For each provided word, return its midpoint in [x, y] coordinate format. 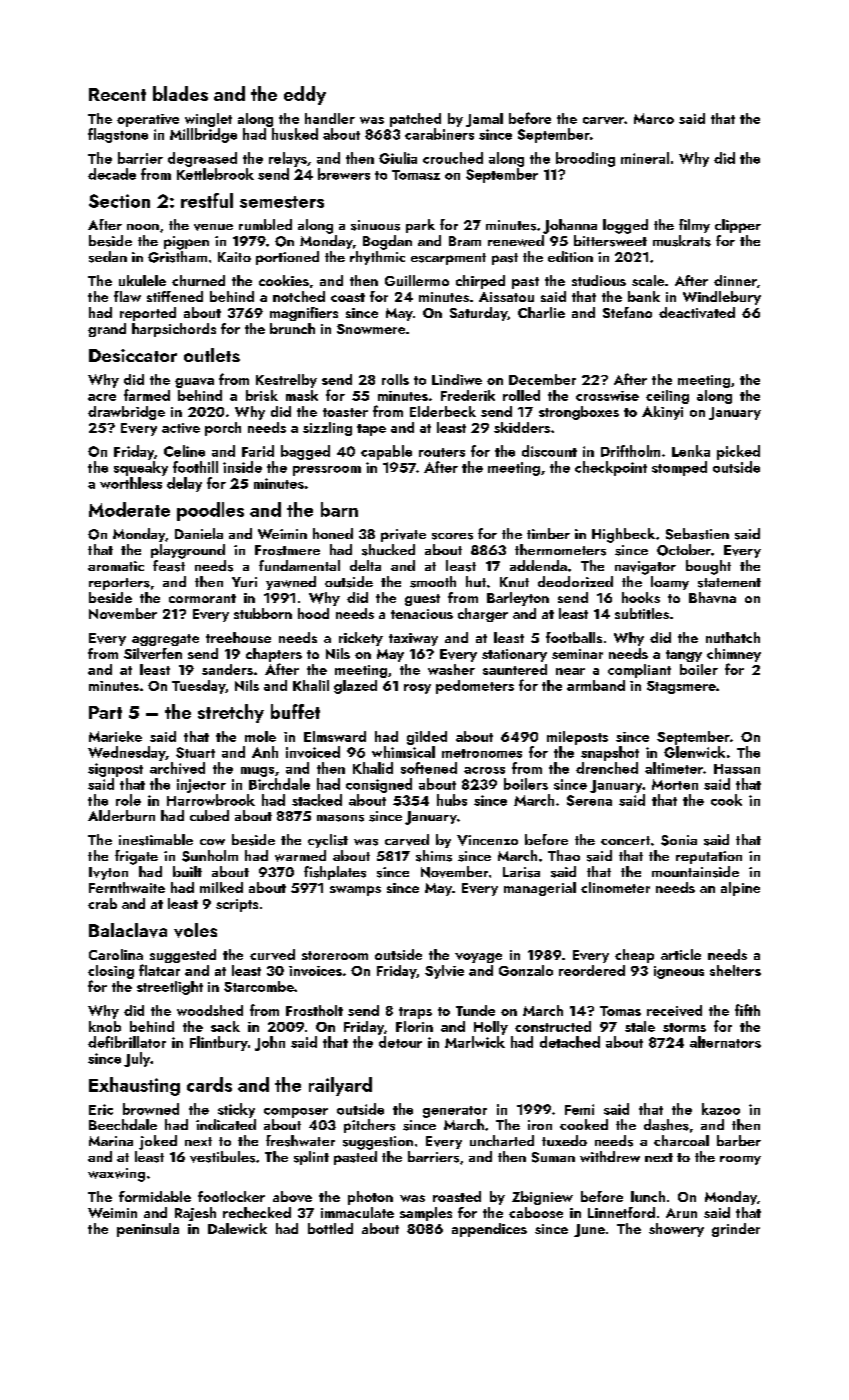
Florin [414, 1026]
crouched [453, 158]
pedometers [475, 687]
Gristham [177, 257]
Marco [654, 118]
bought [708, 567]
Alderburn [121, 815]
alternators [725, 1042]
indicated [226, 1124]
